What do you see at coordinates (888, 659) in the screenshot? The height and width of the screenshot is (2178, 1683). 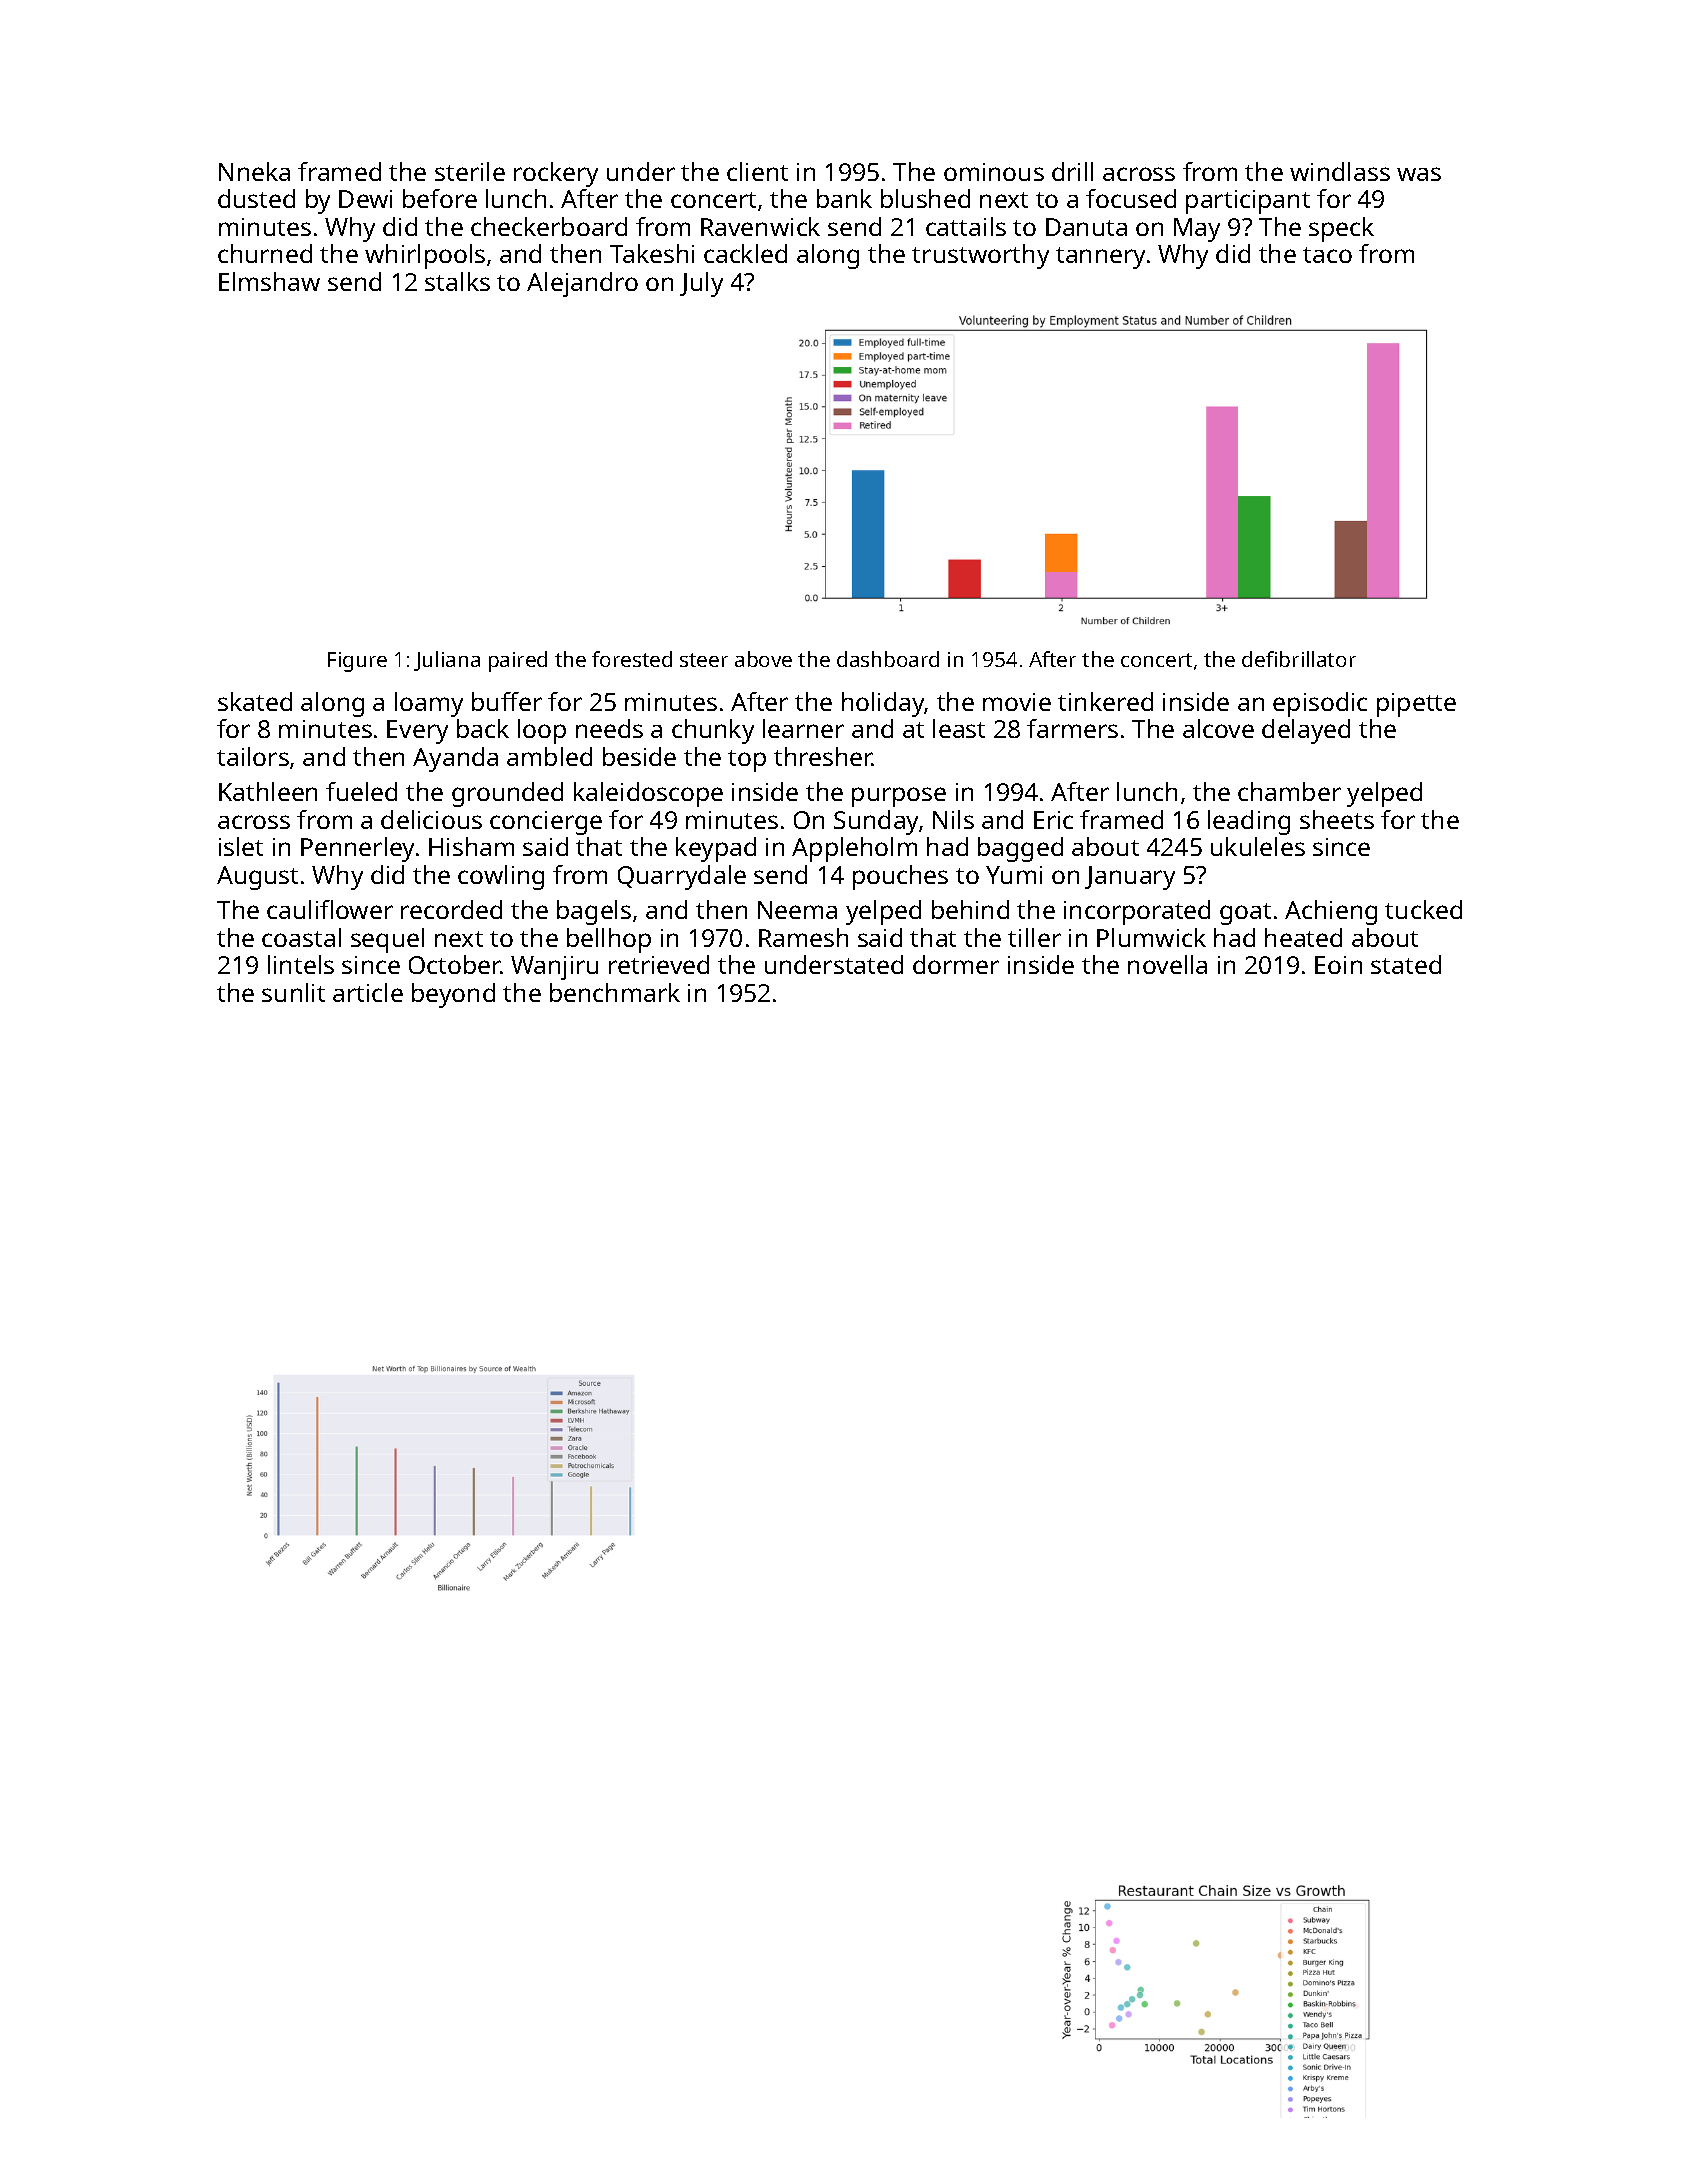 I see `dashboard` at bounding box center [888, 659].
